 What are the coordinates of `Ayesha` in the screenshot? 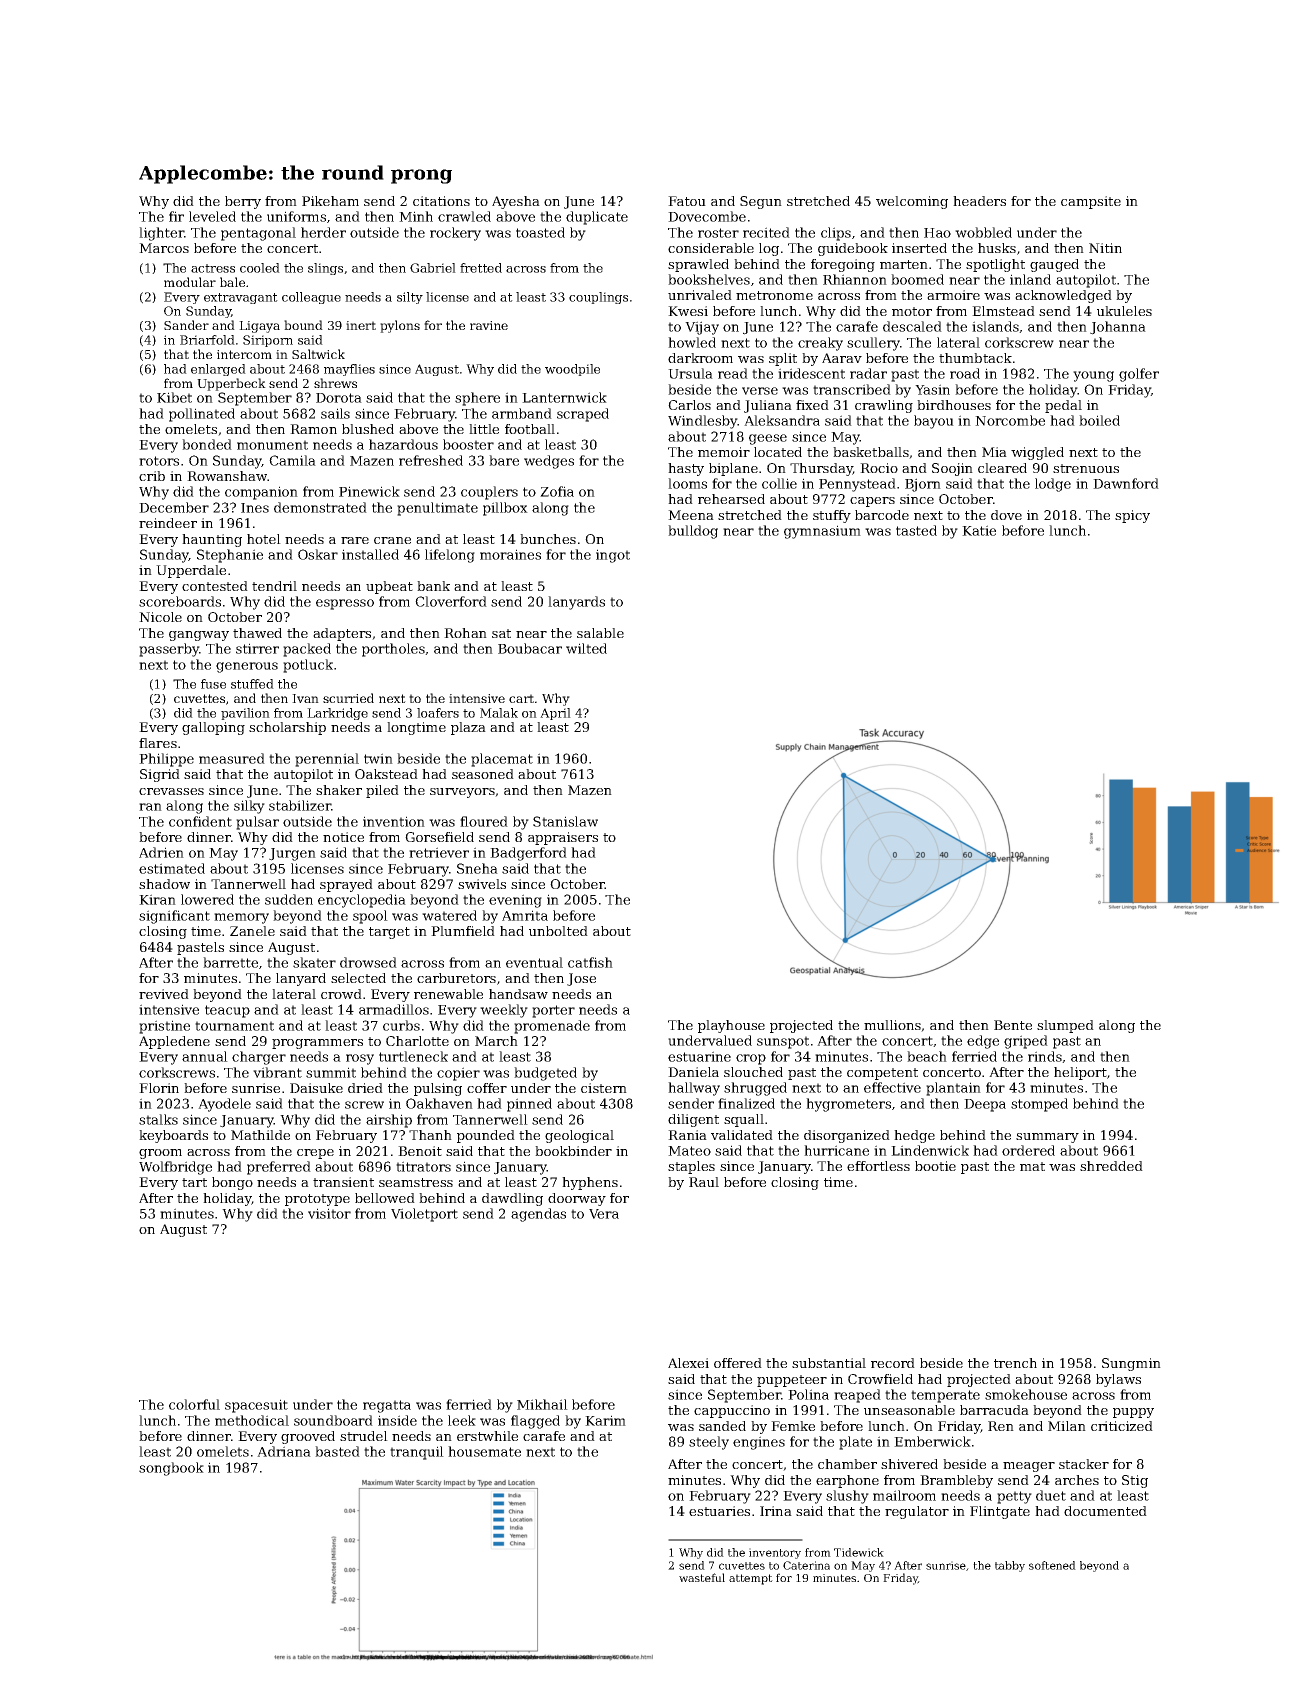 It's located at (516, 202).
